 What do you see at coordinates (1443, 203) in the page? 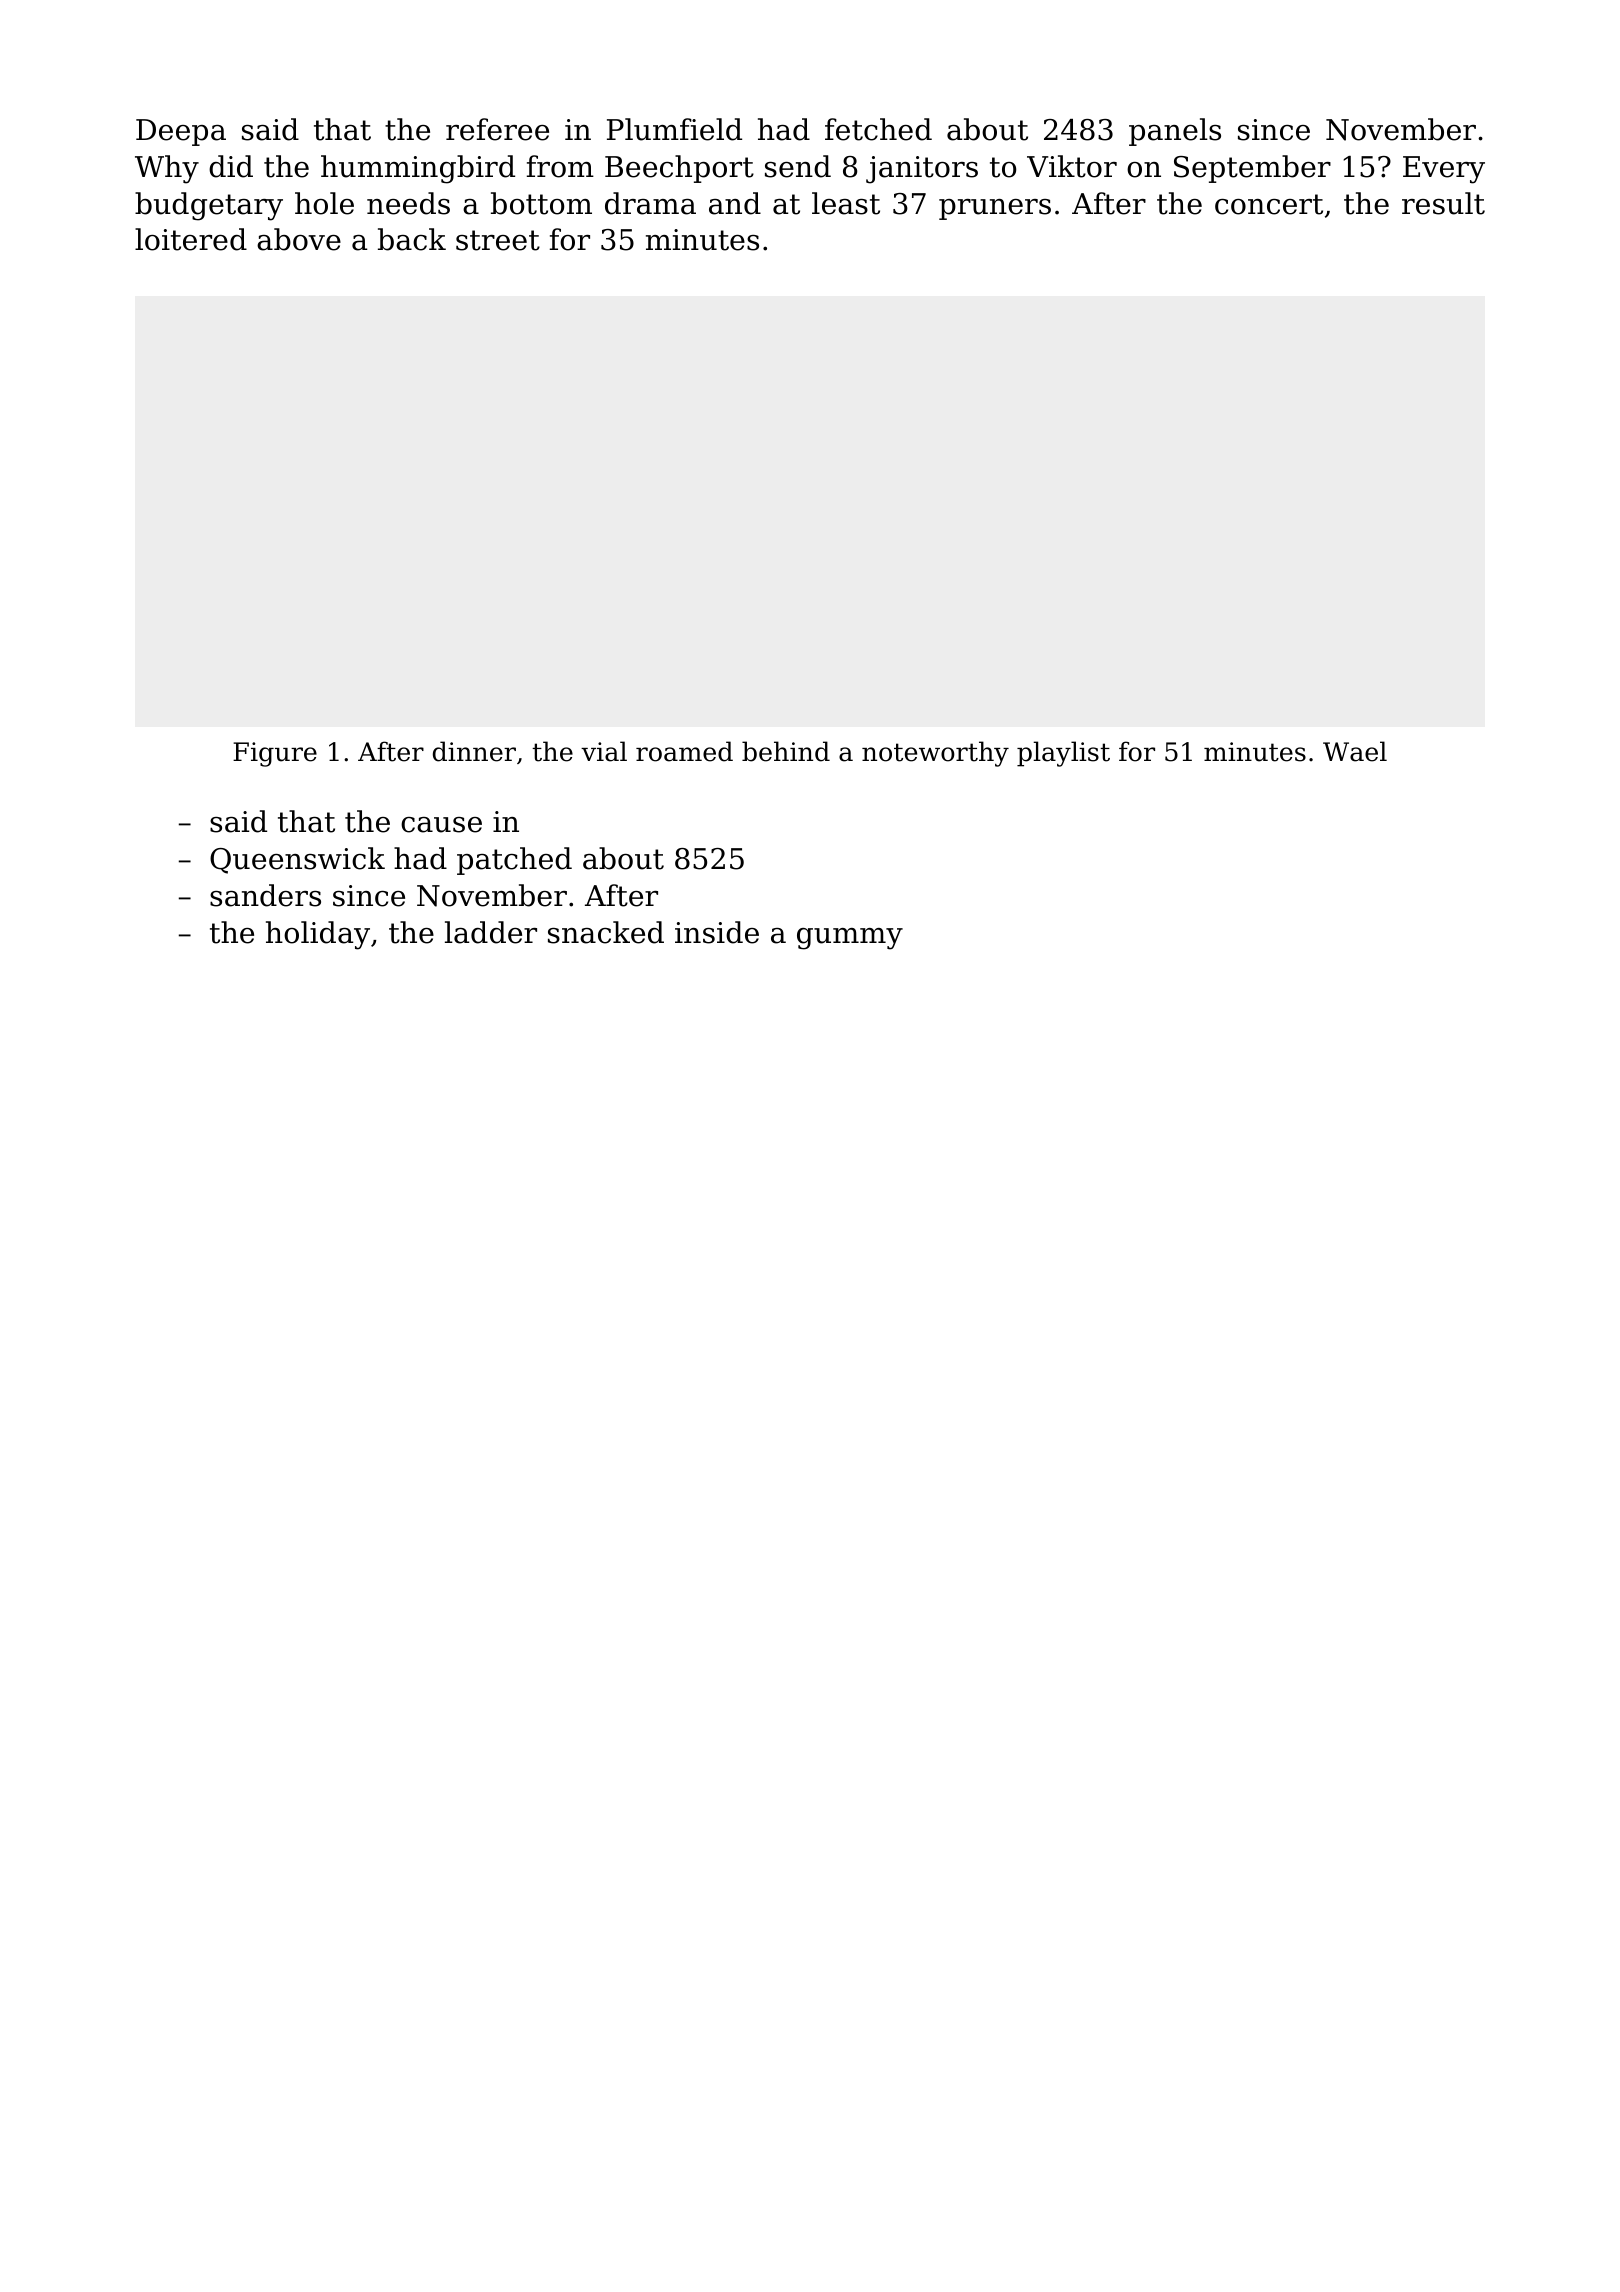
I see `result` at bounding box center [1443, 203].
